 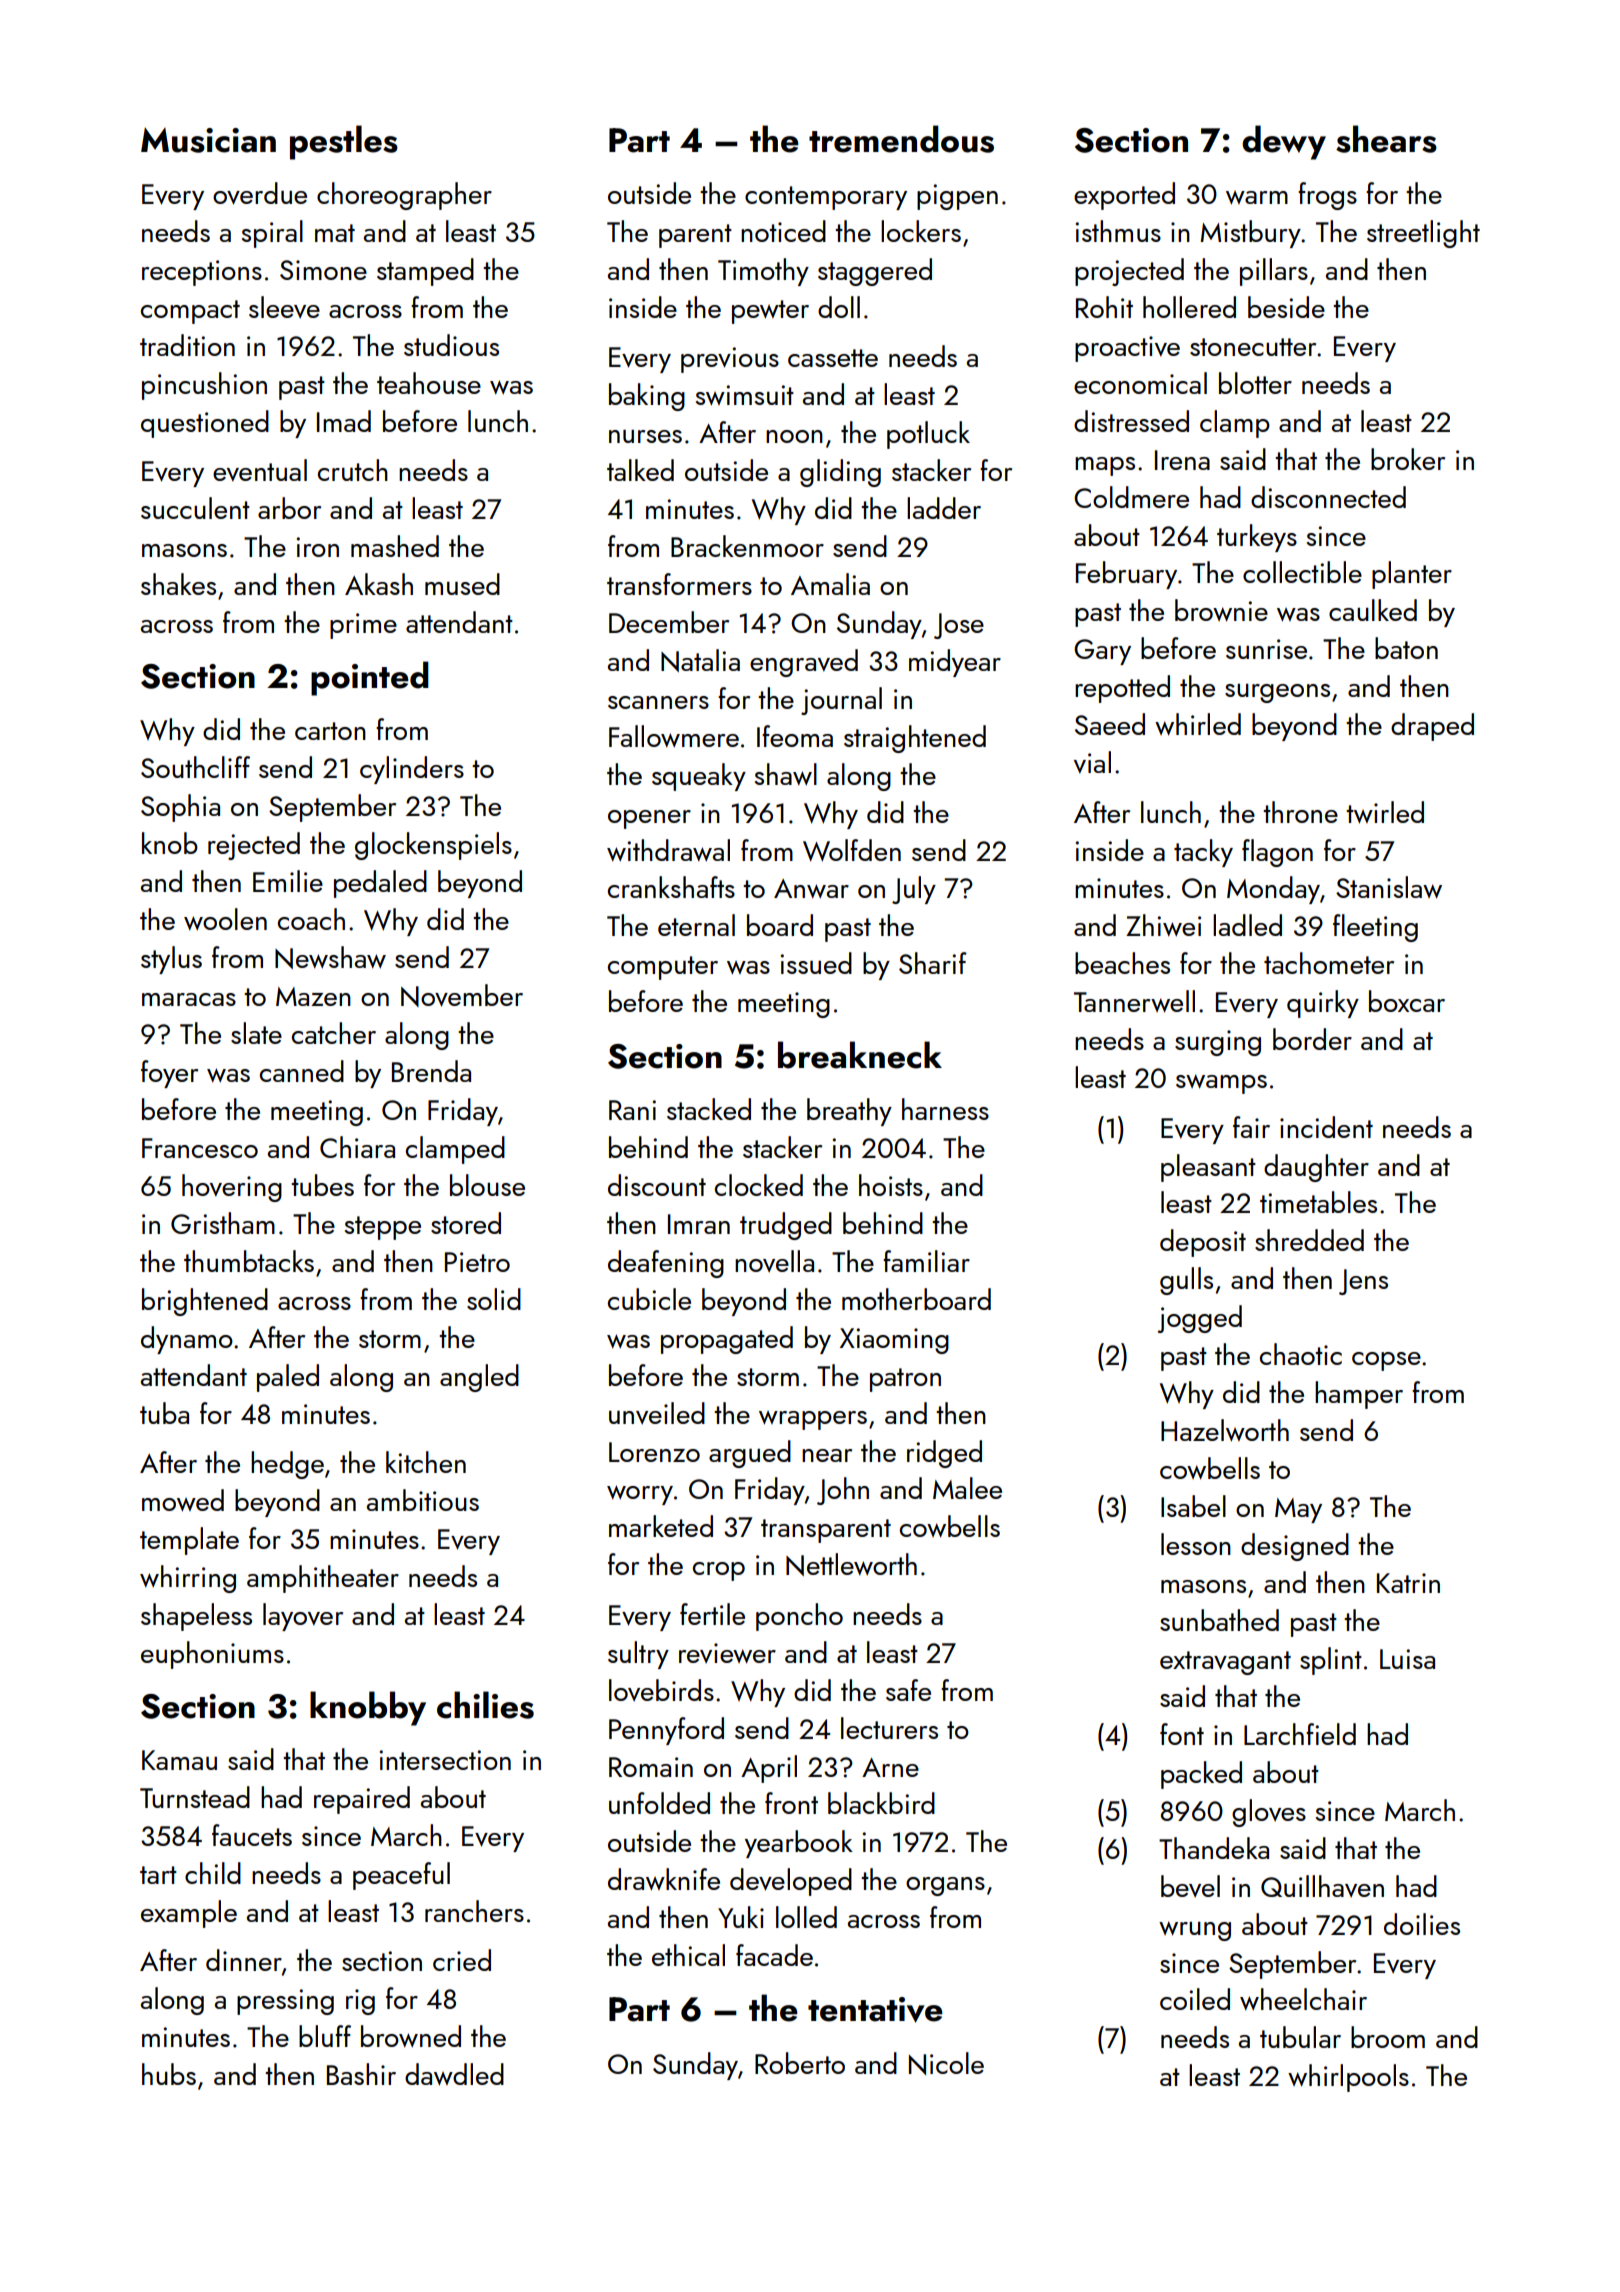 I want to click on Nicole, so click(x=946, y=2063).
